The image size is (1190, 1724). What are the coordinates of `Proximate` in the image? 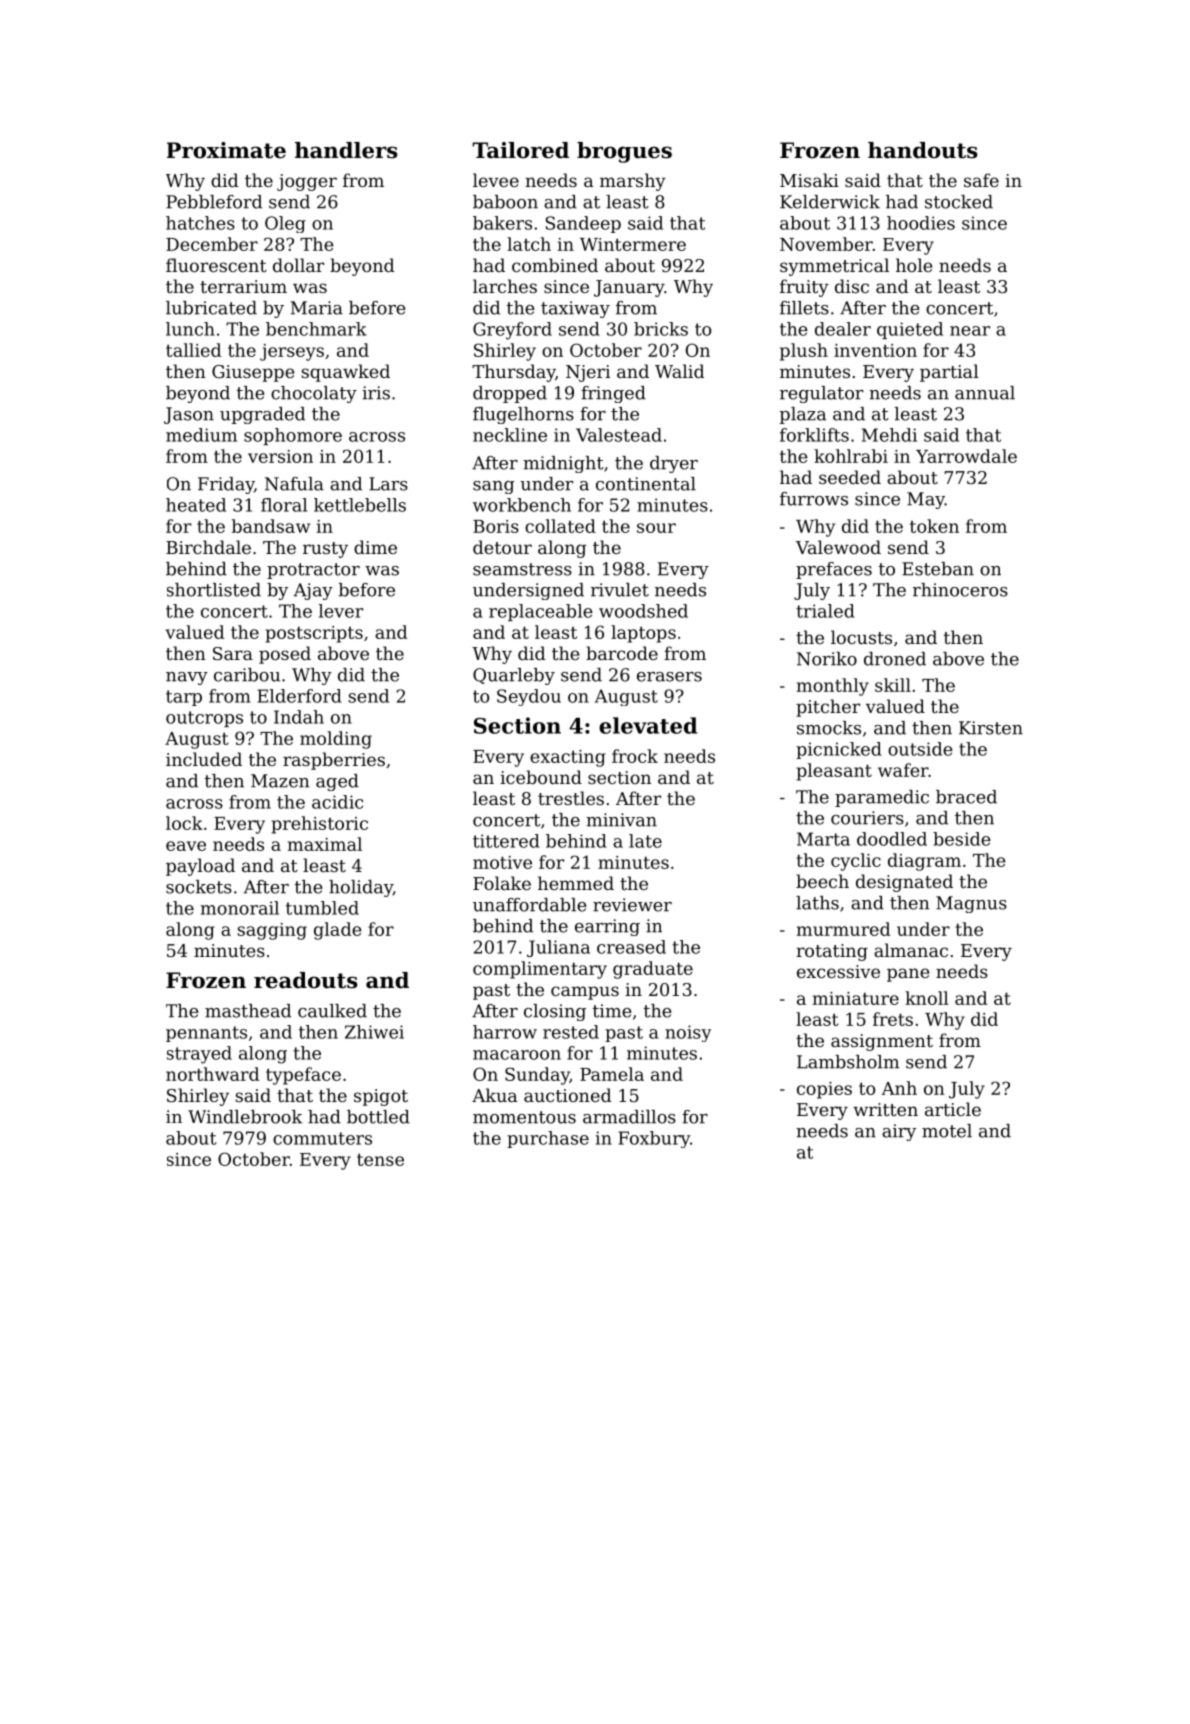 It's located at (226, 150).
